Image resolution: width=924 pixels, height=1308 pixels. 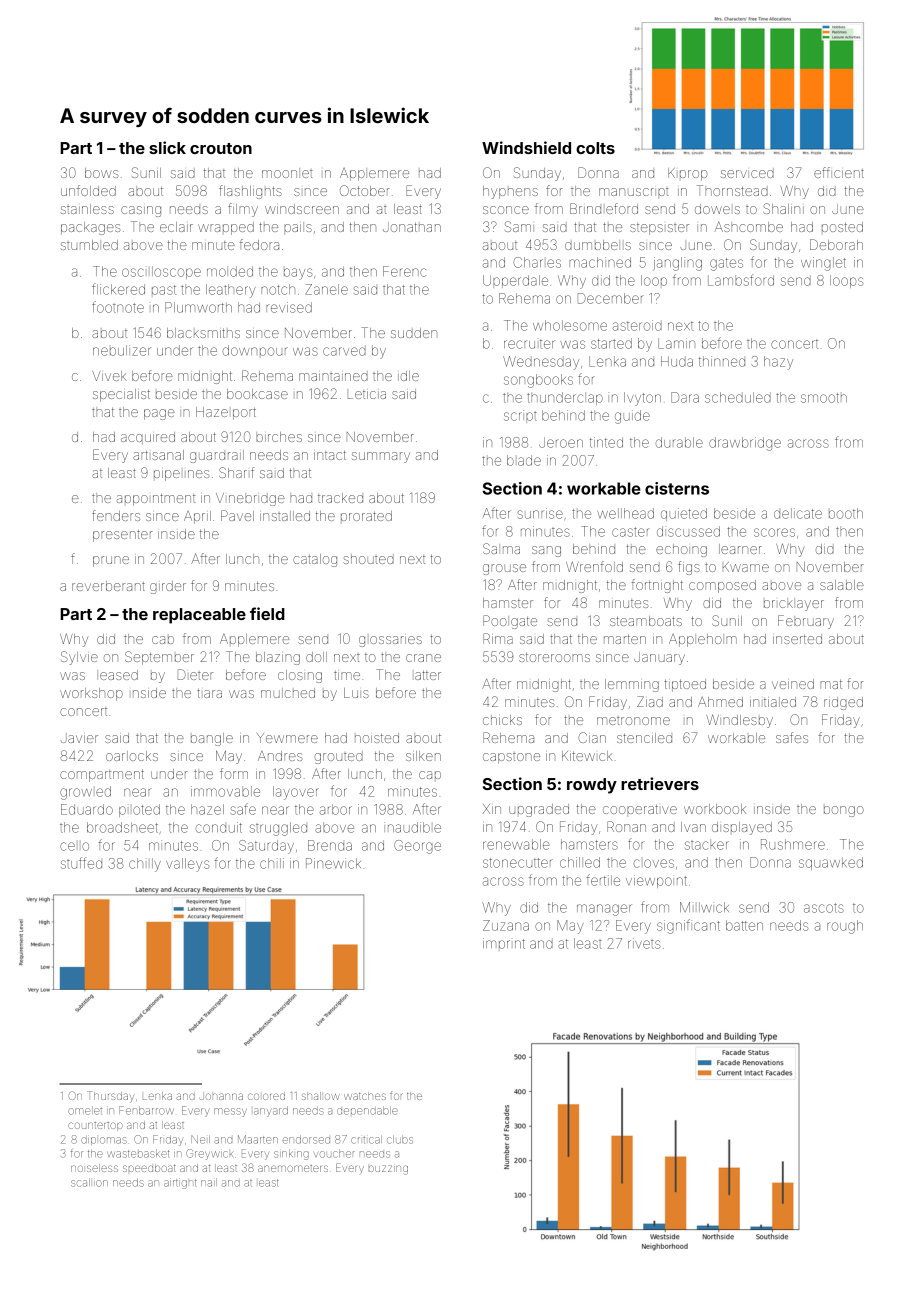 What do you see at coordinates (644, 943) in the page?
I see `rivets` at bounding box center [644, 943].
